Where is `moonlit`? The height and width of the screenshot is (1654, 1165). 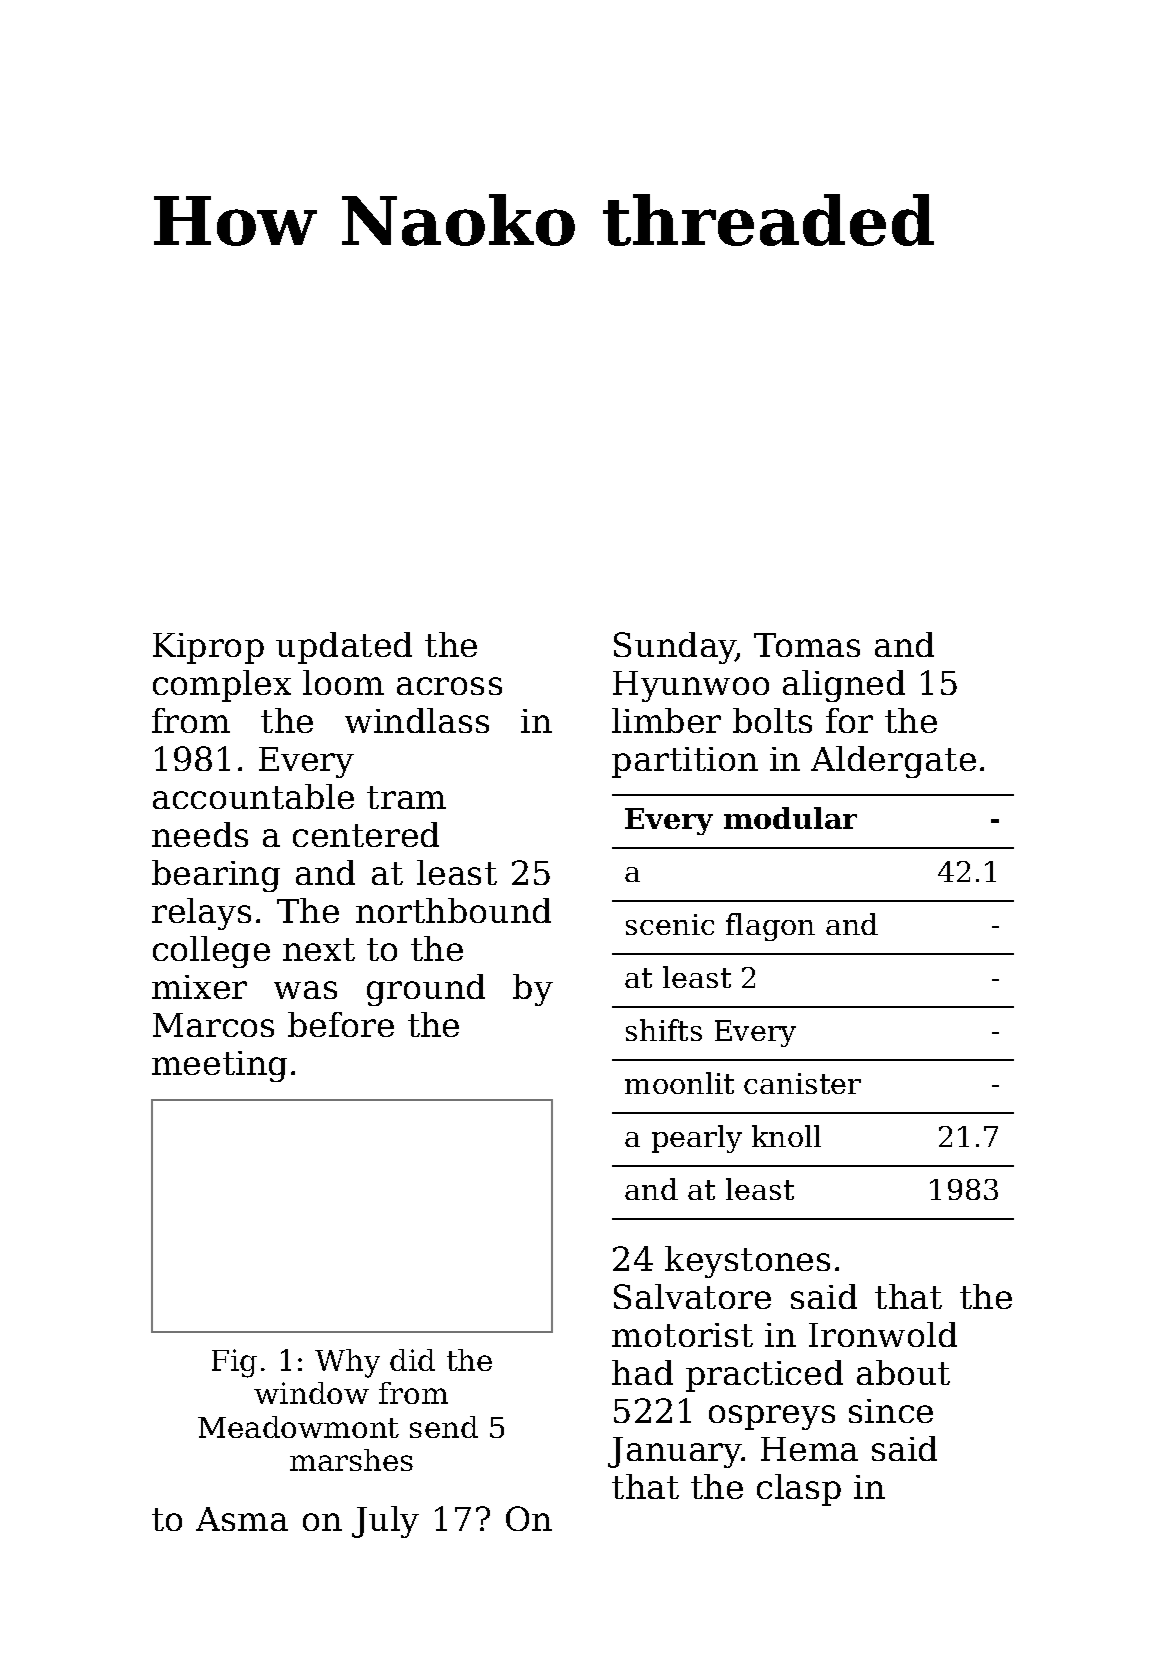
moonlit is located at coordinates (679, 1083).
